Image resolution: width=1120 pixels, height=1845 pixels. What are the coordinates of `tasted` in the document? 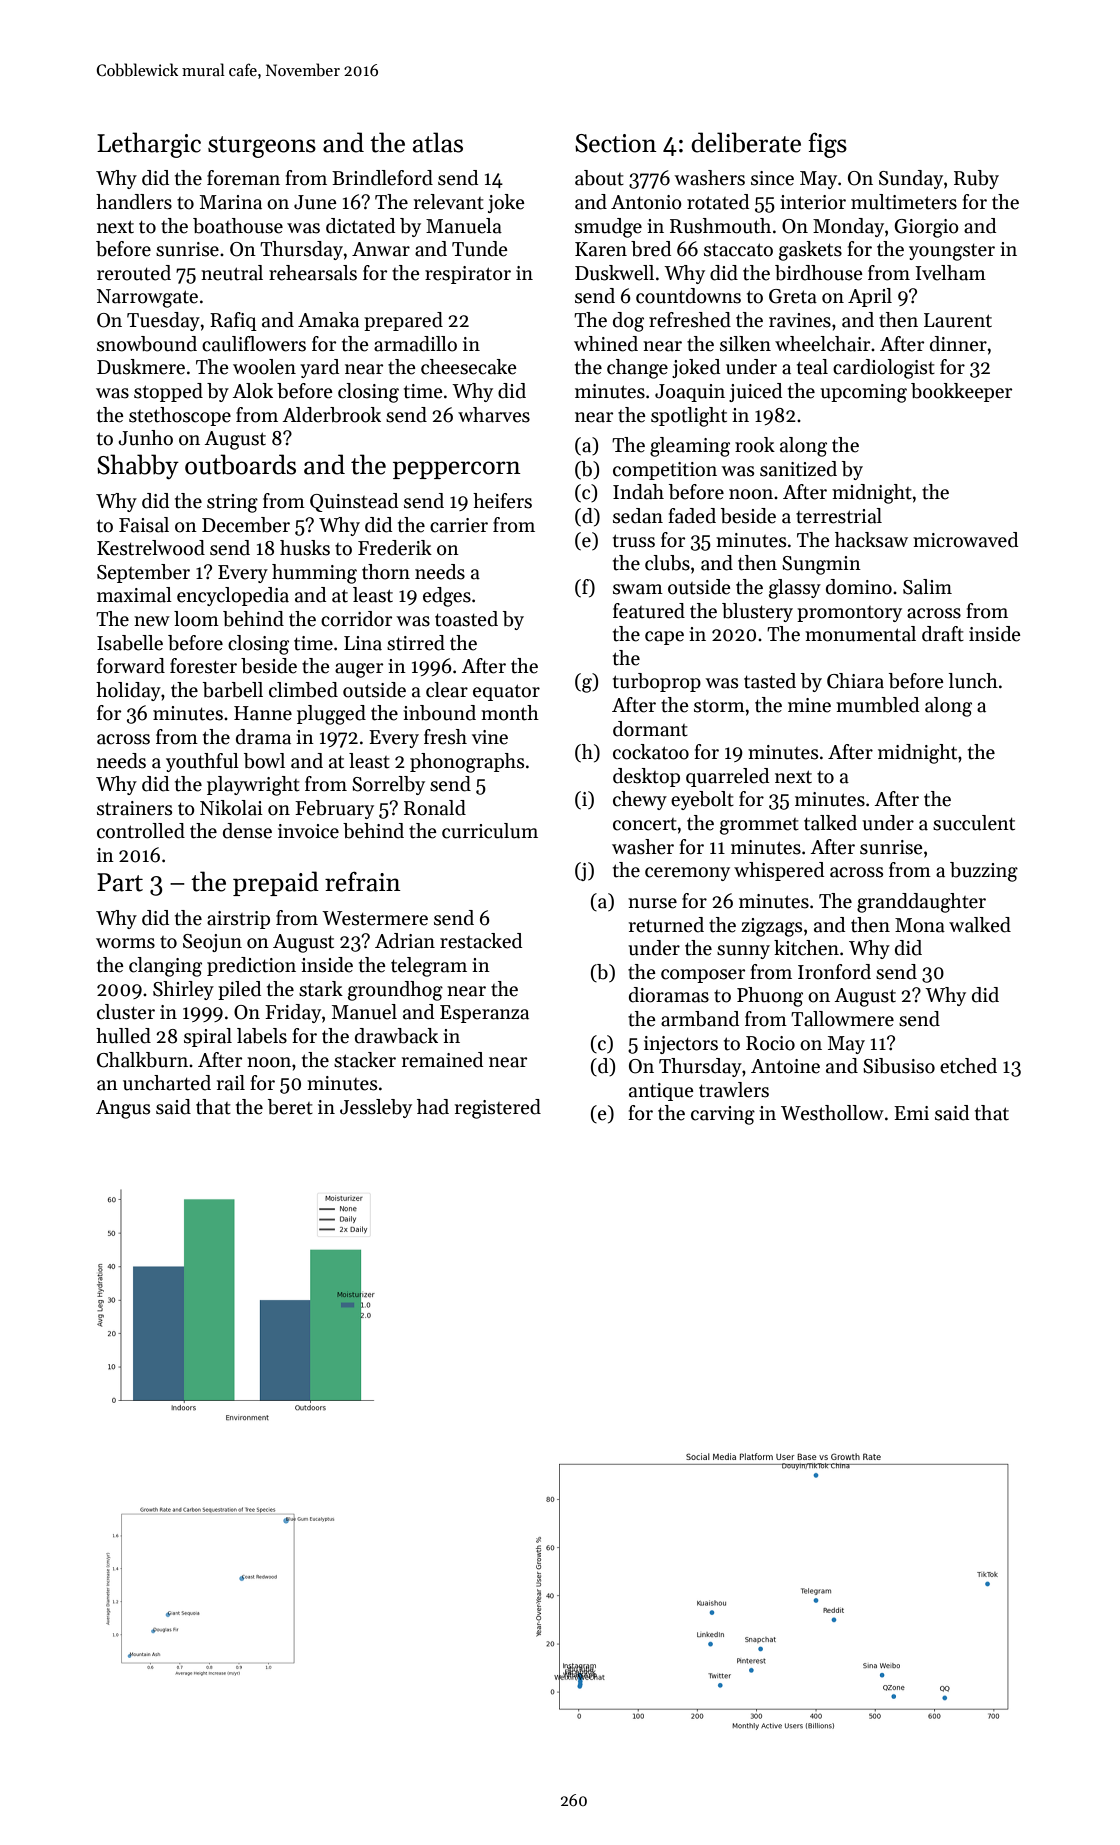 It's located at (770, 681).
